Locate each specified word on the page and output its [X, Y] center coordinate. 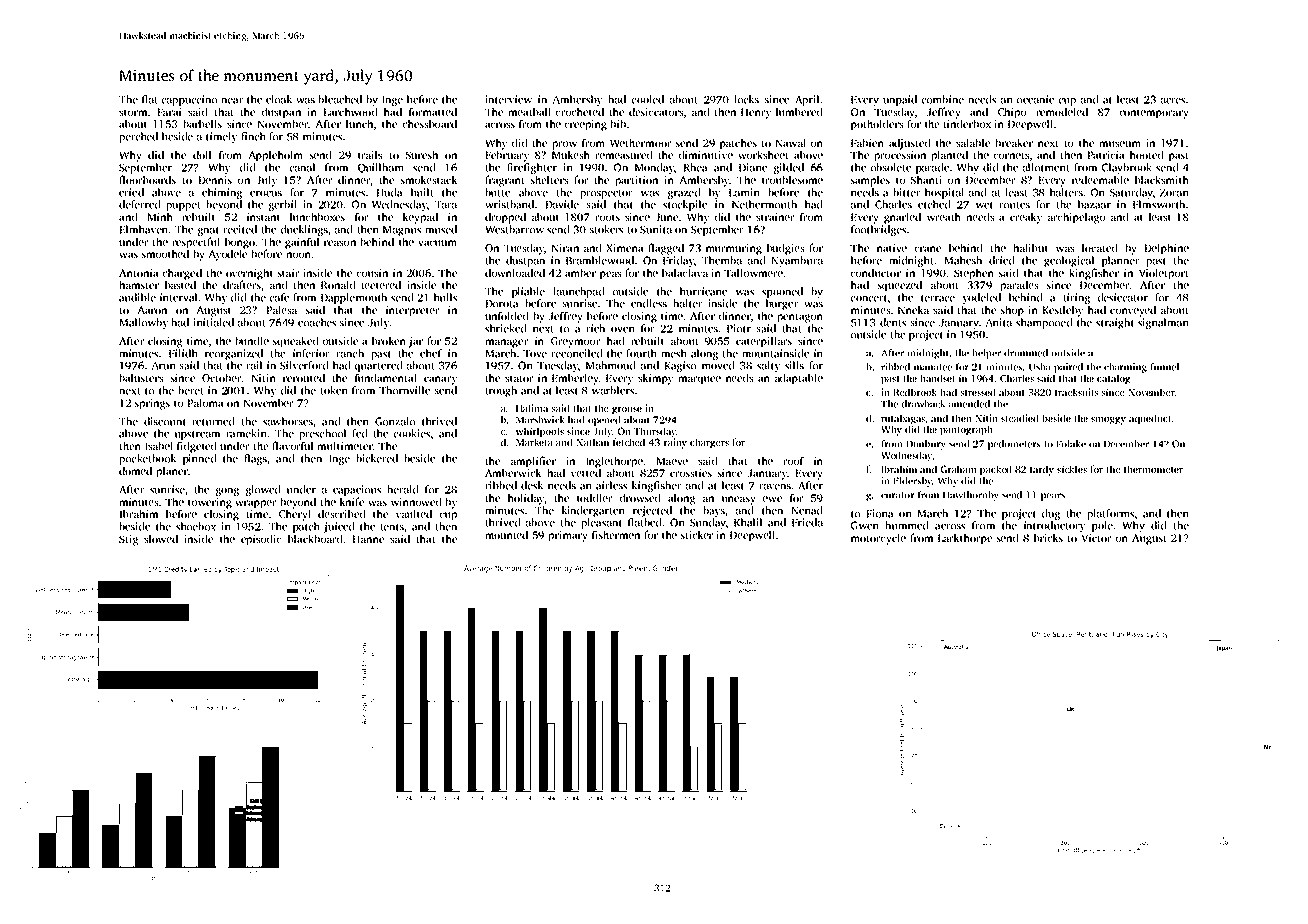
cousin [372, 273]
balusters [141, 377]
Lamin [744, 192]
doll [202, 154]
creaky [1026, 218]
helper [986, 354]
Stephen [974, 274]
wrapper [256, 504]
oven [622, 330]
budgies [785, 249]
